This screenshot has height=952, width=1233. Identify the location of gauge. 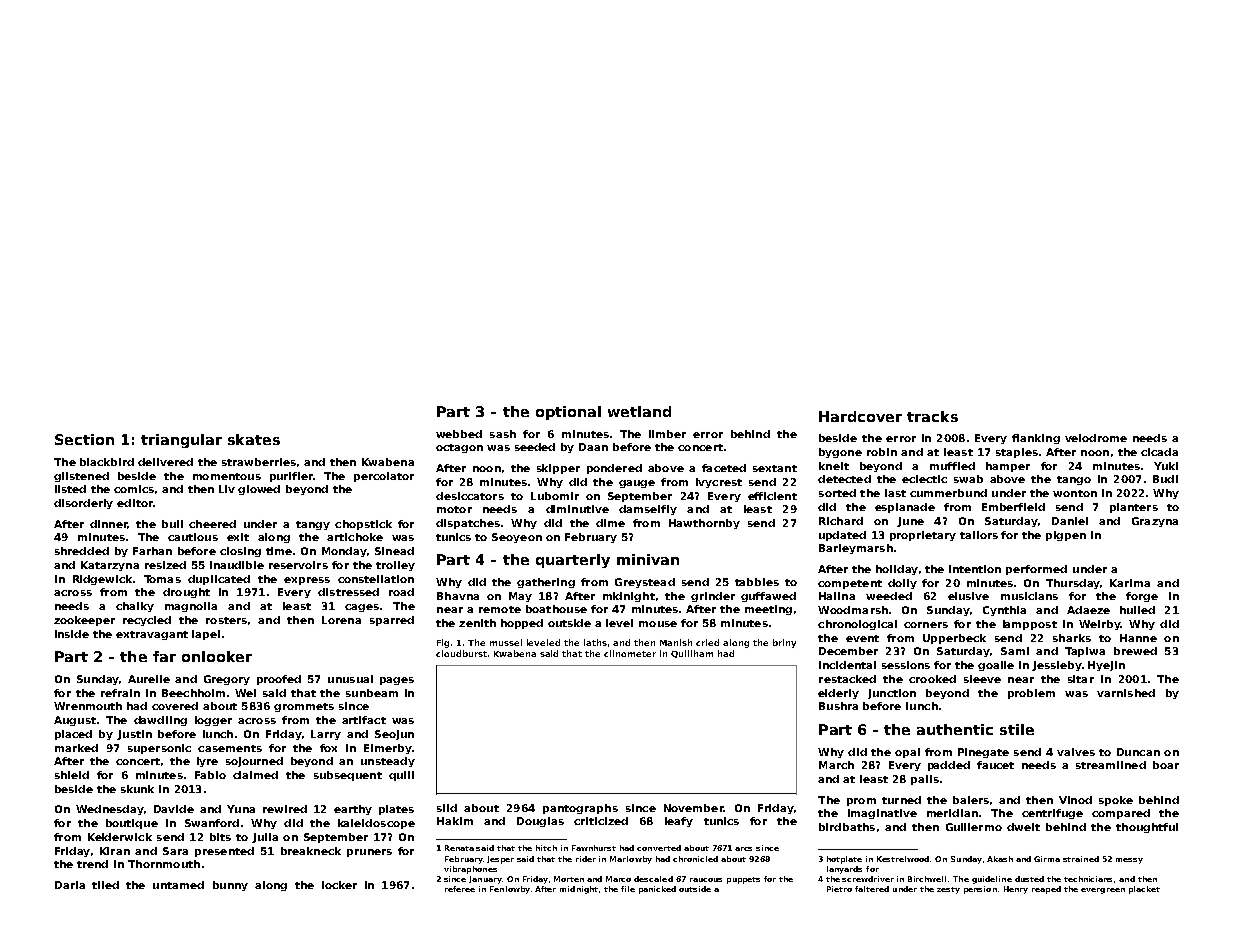
(637, 484).
